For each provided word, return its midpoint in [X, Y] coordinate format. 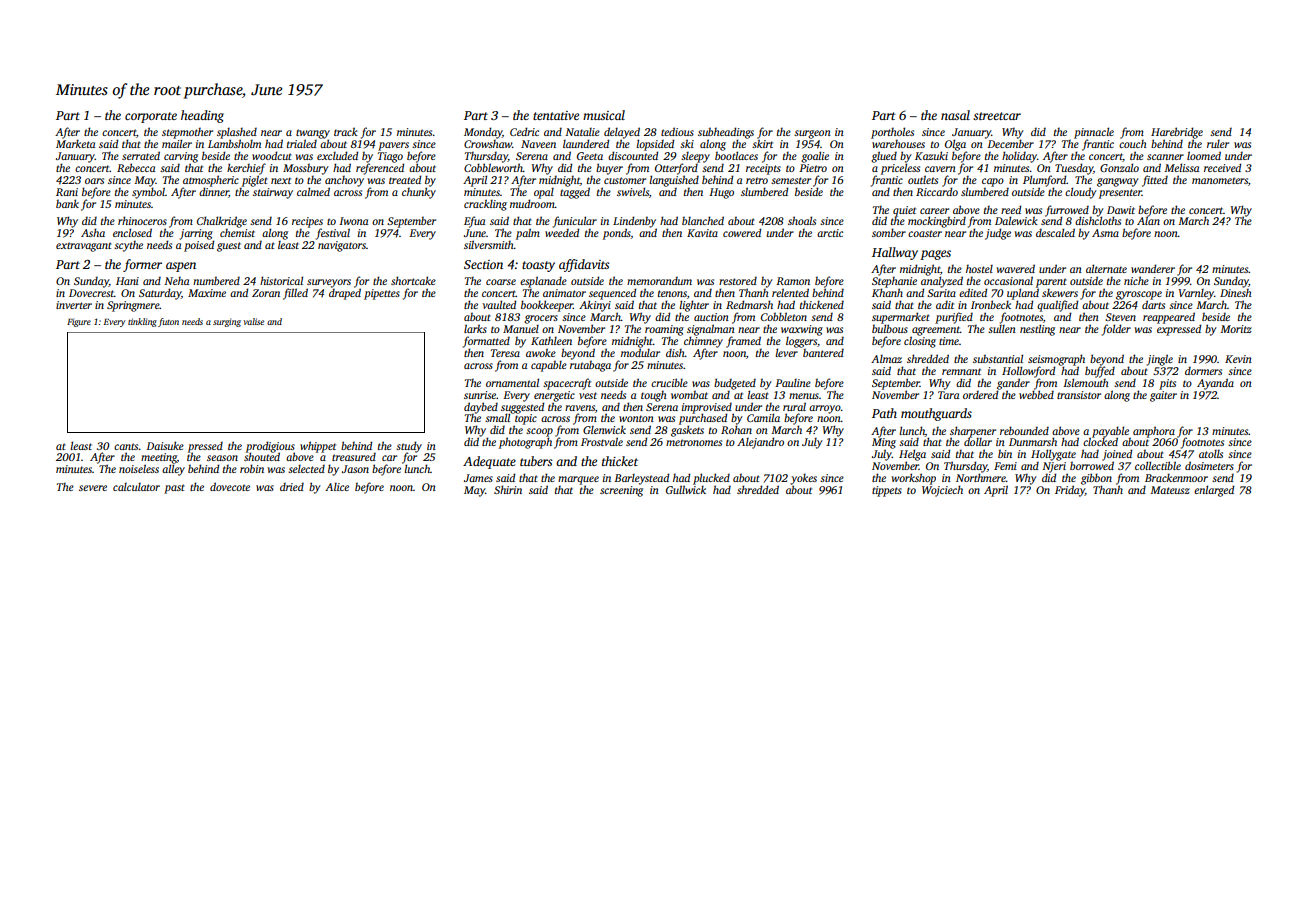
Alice [337, 487]
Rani [67, 192]
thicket [620, 461]
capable [549, 366]
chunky [419, 193]
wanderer [1153, 268]
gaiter [1163, 396]
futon [168, 322]
